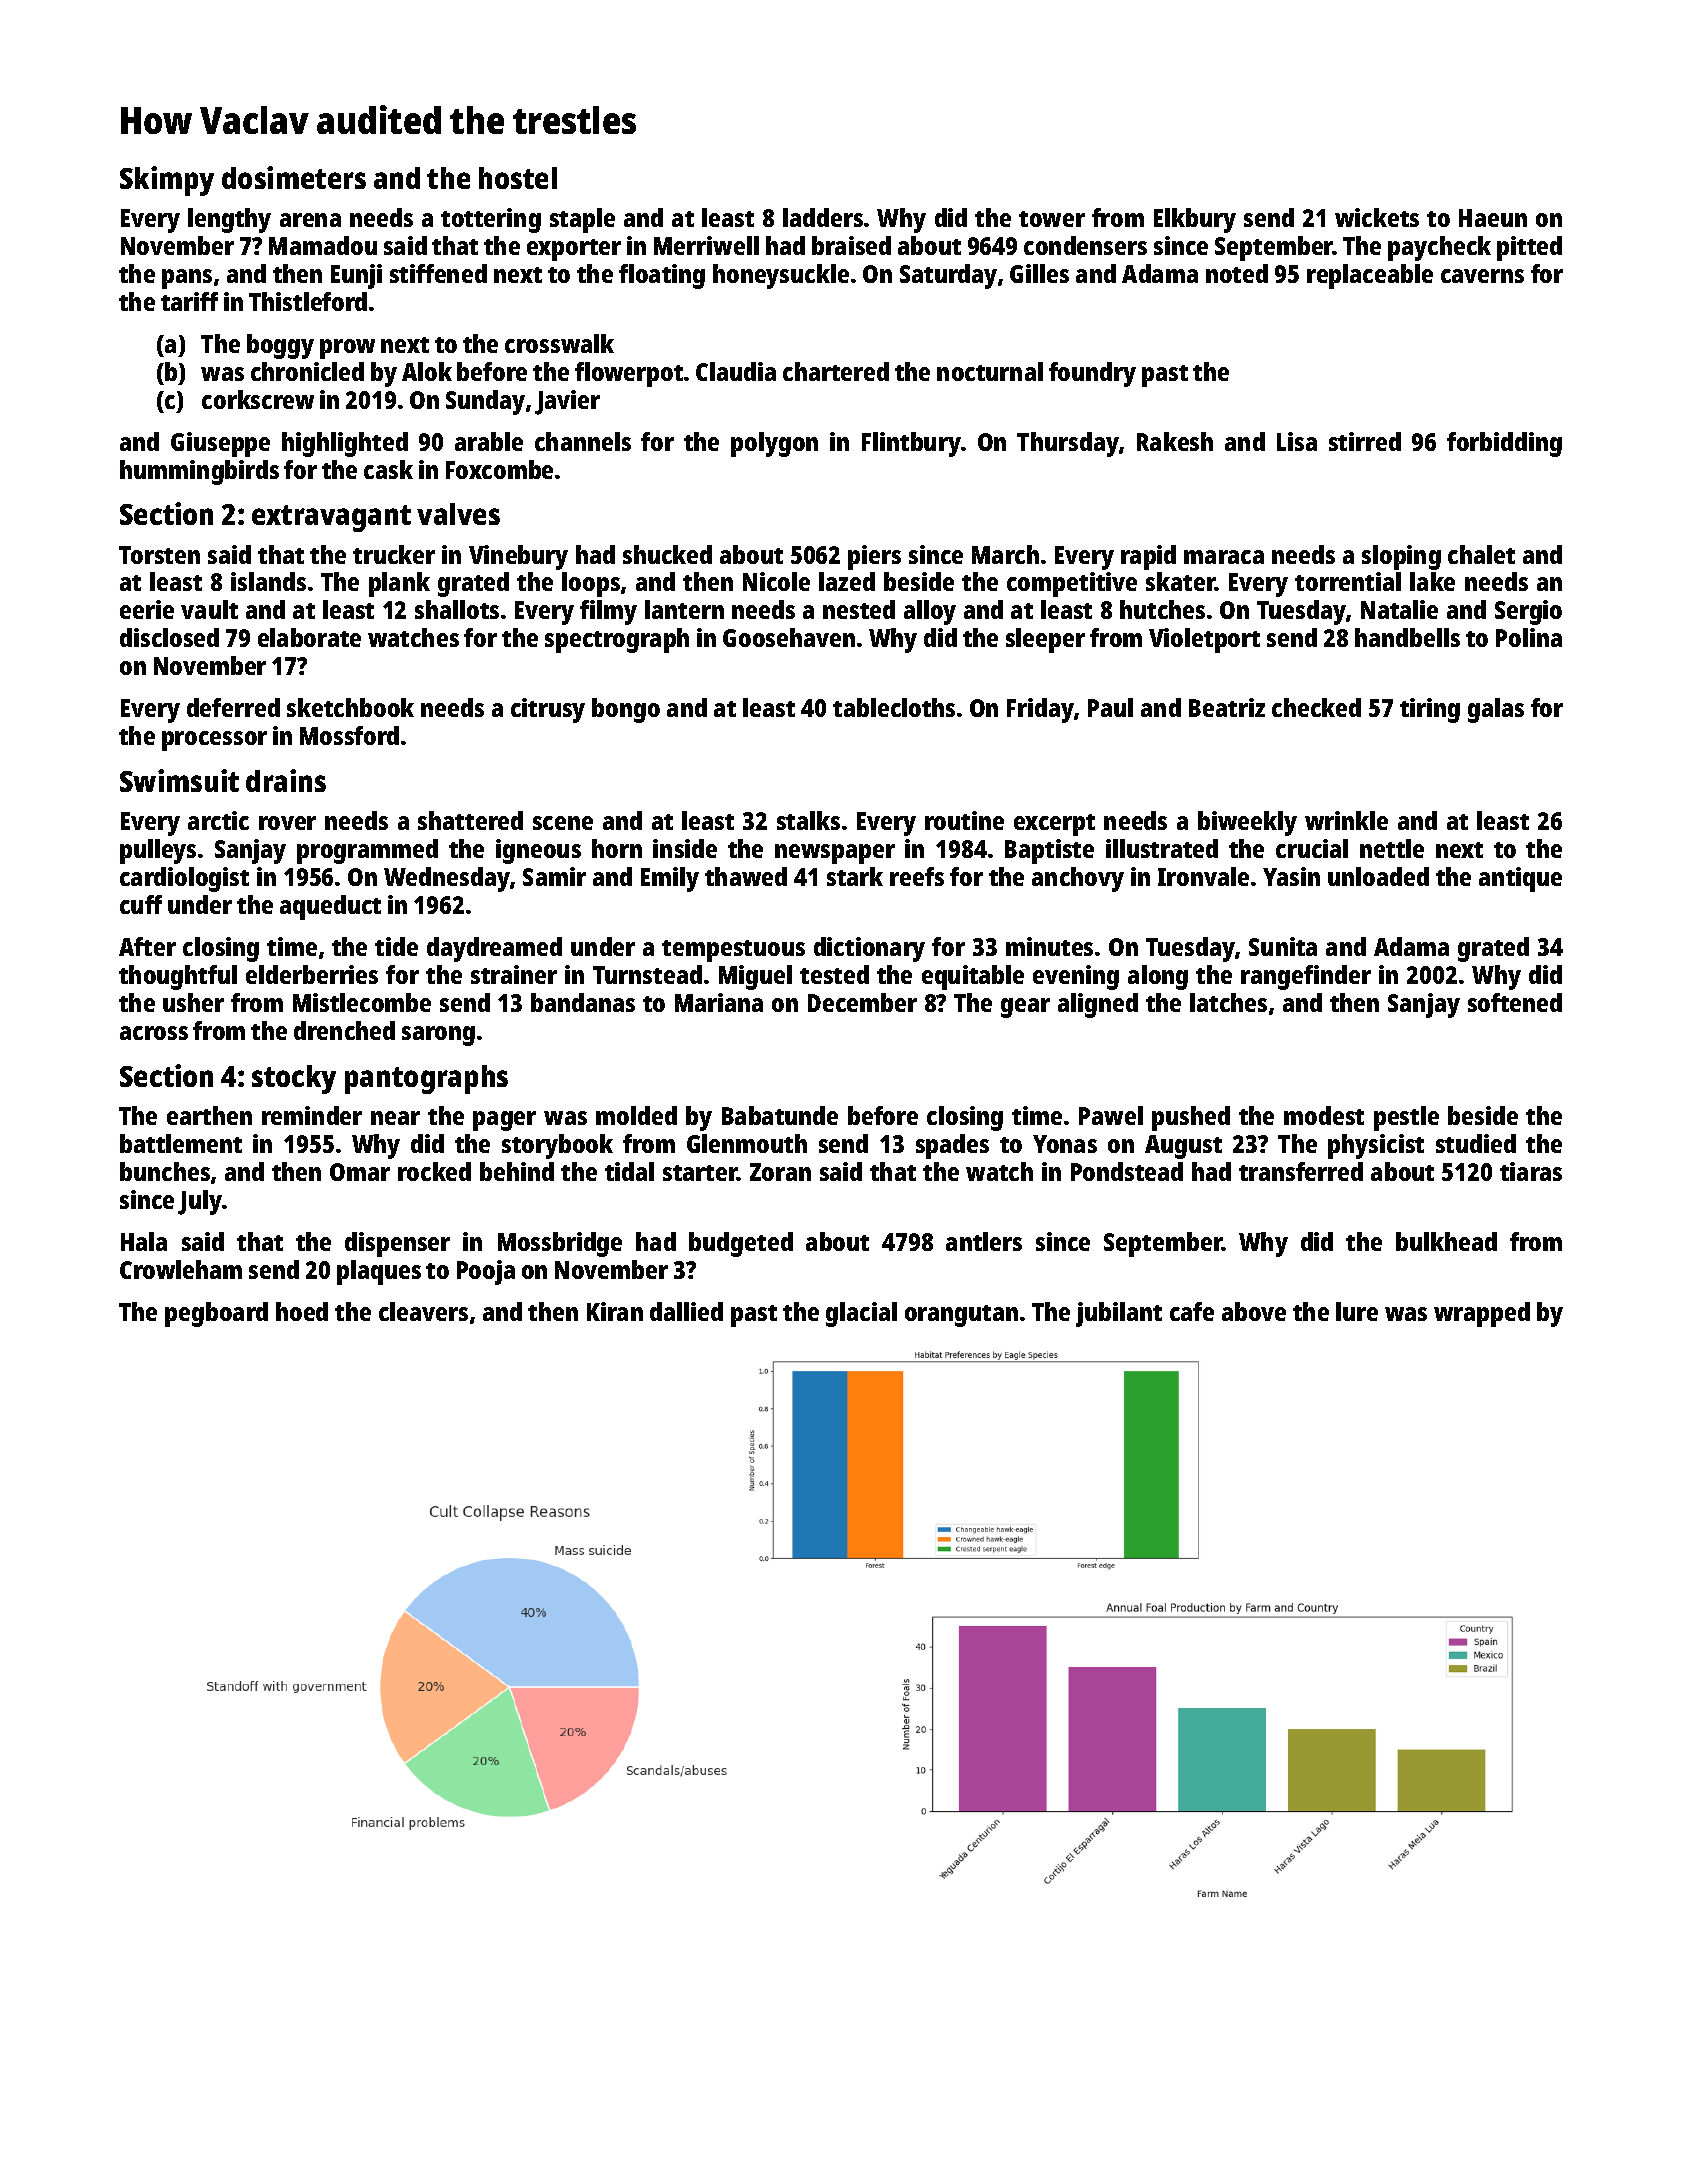 Image resolution: width=1683 pixels, height=2178 pixels. I want to click on chalet, so click(1481, 554).
